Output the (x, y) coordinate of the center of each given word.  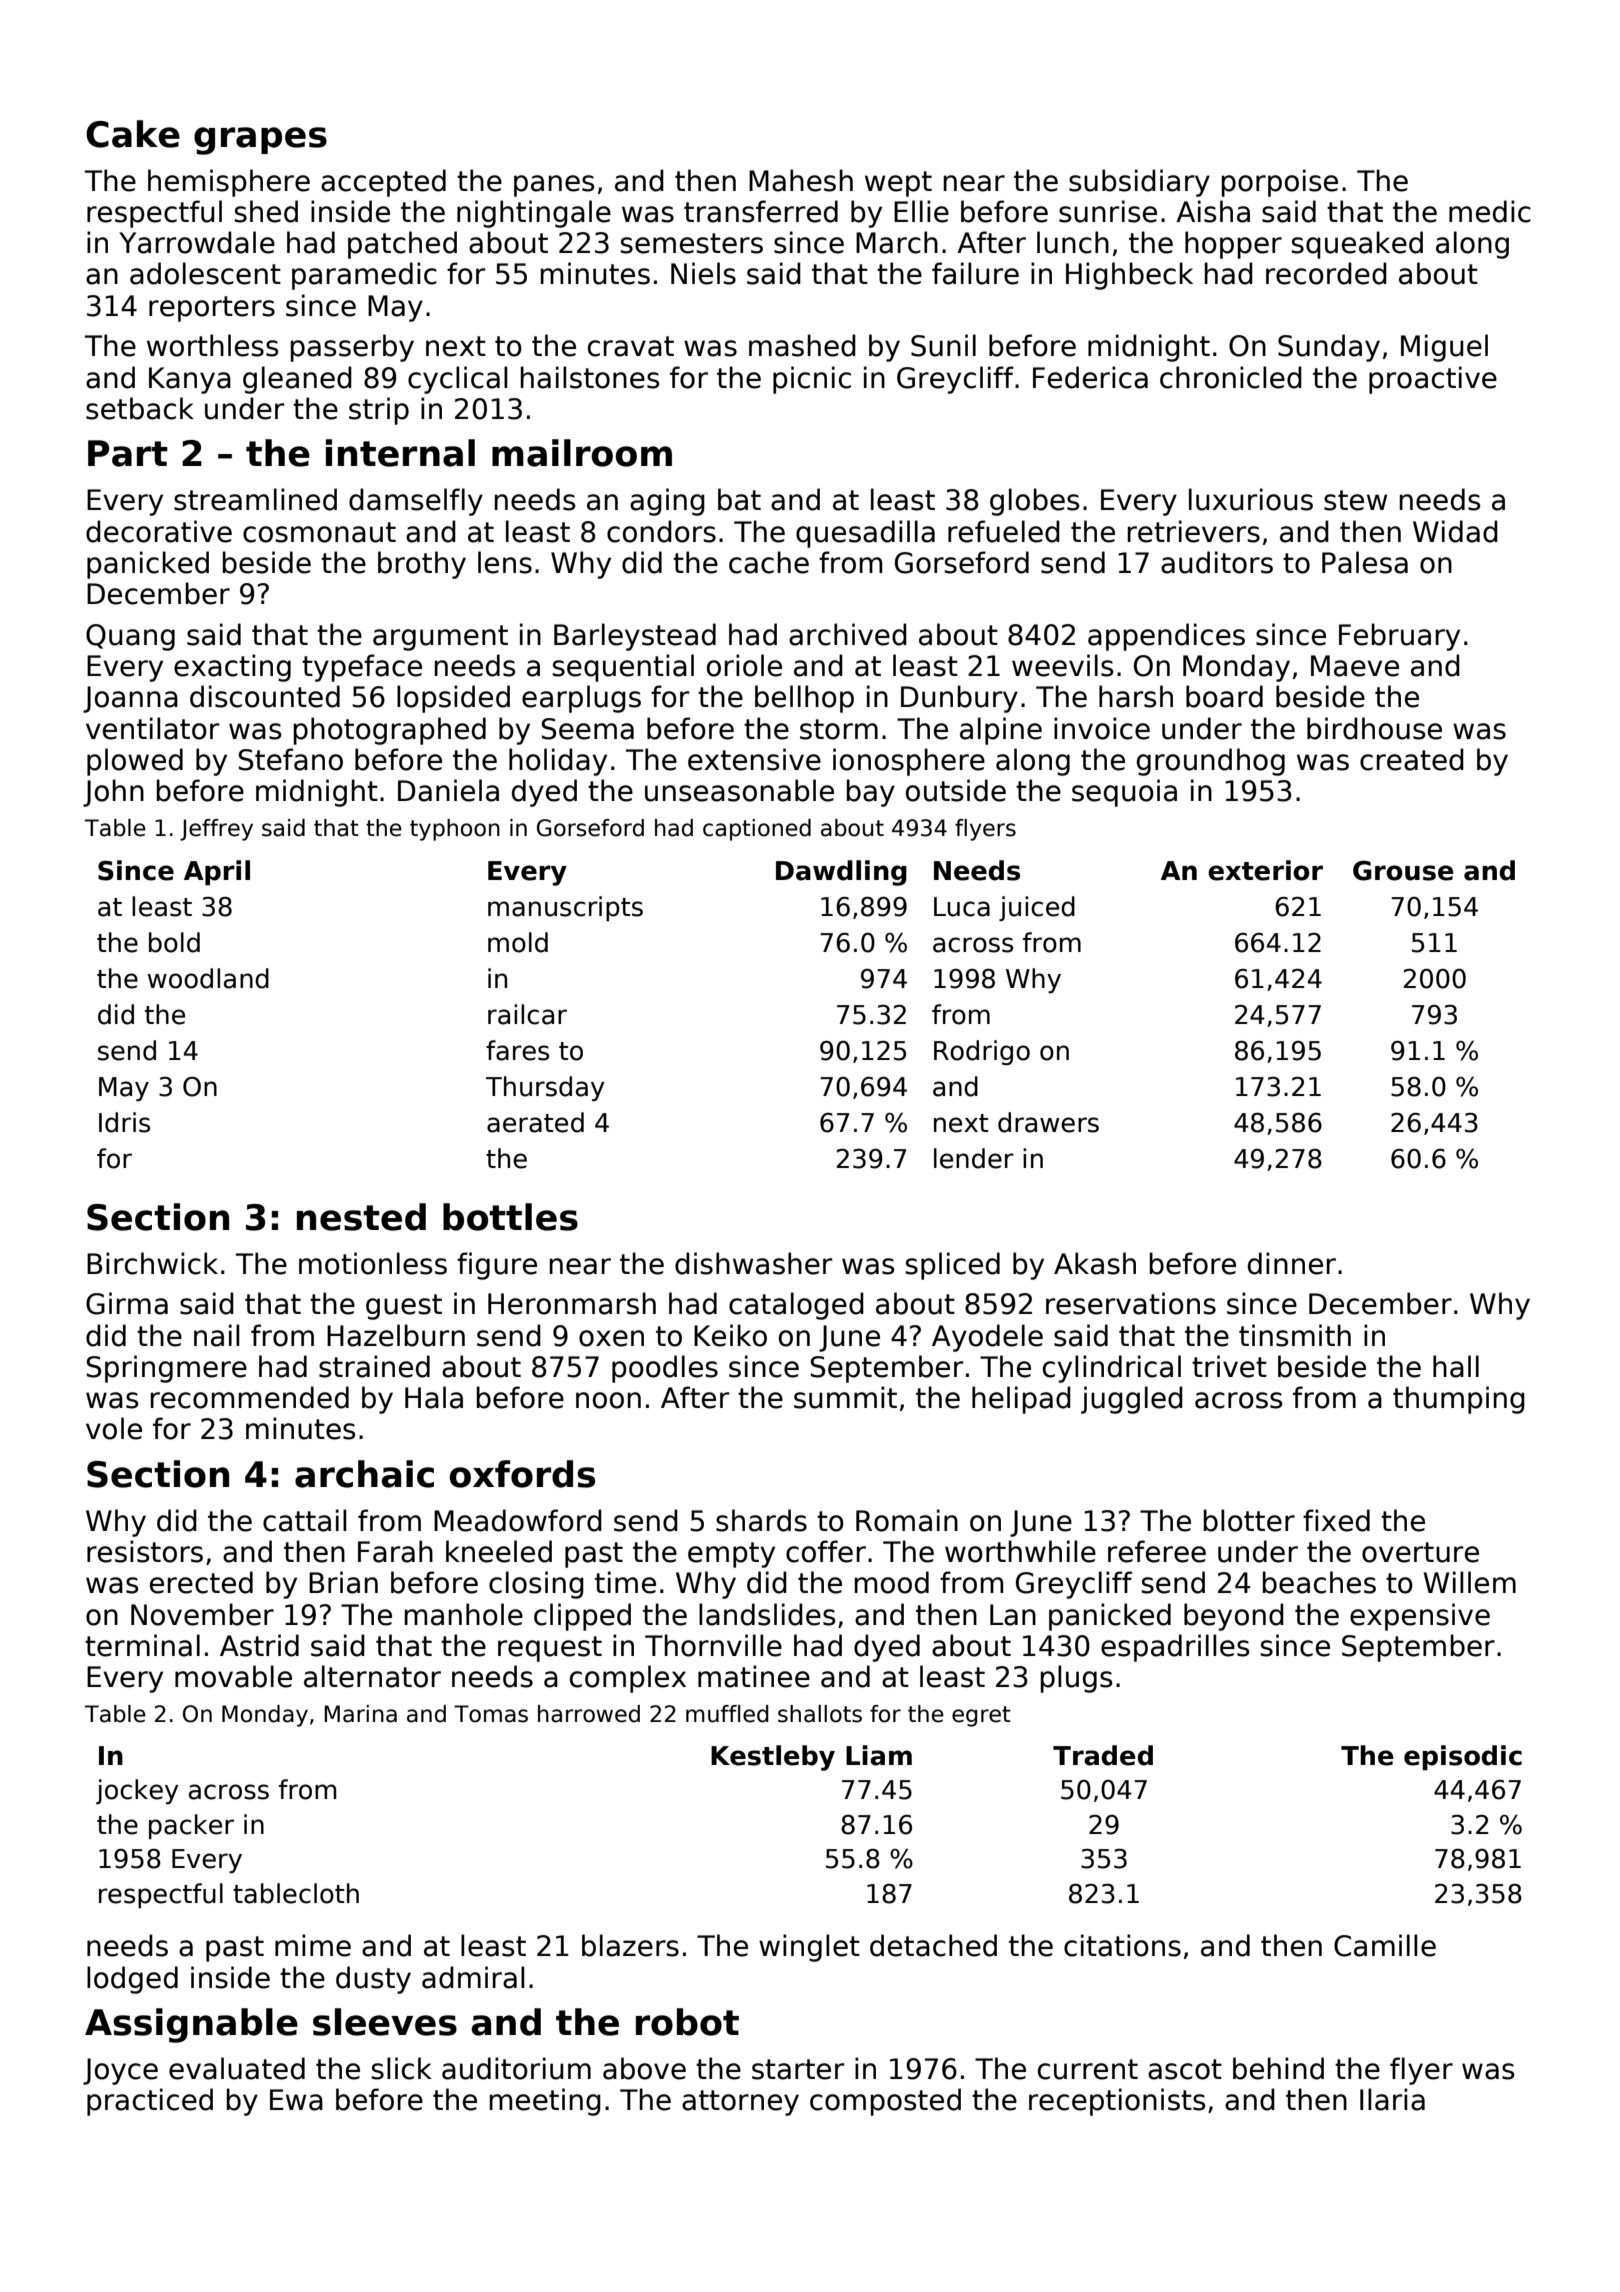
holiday (558, 762)
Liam (879, 1755)
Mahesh (801, 180)
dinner (1292, 1263)
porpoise (1280, 183)
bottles (510, 1217)
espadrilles (1175, 1648)
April (217, 873)
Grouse (1403, 870)
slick (401, 2068)
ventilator (152, 728)
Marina (361, 1714)
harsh (1136, 696)
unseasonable (739, 790)
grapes (260, 141)
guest (404, 1307)
